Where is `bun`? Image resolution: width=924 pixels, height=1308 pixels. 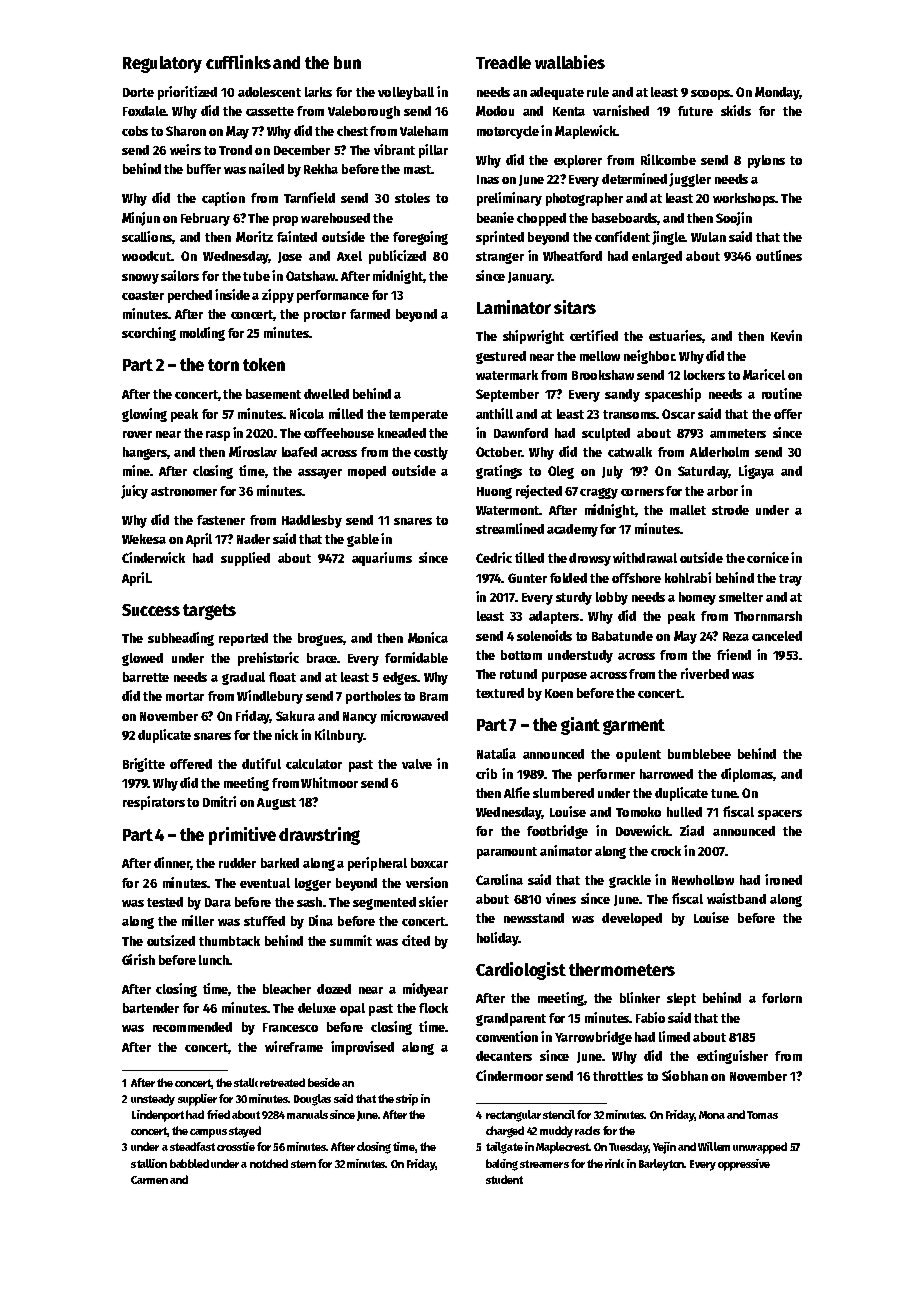 bun is located at coordinates (347, 62).
